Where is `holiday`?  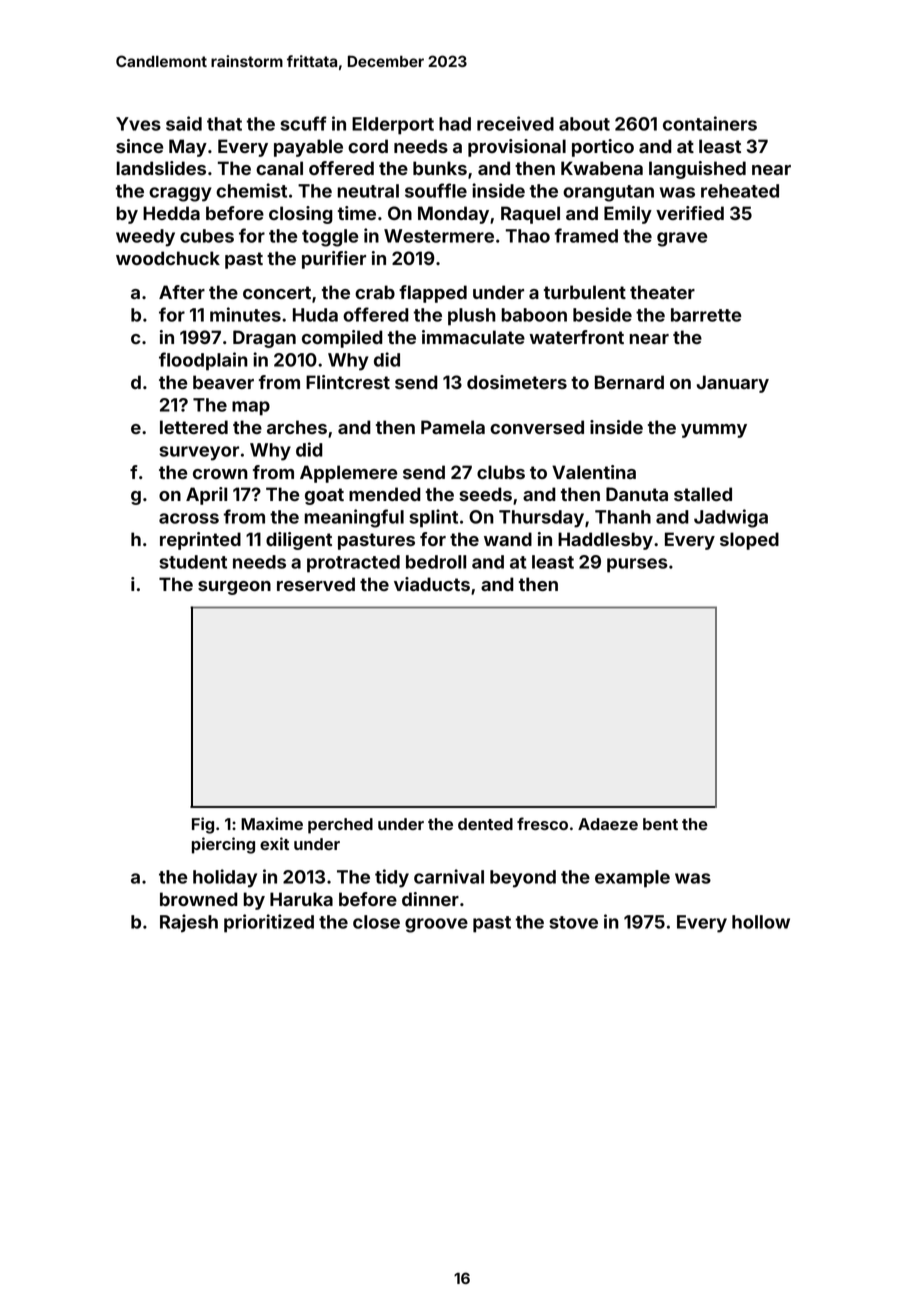 holiday is located at coordinates (225, 878).
